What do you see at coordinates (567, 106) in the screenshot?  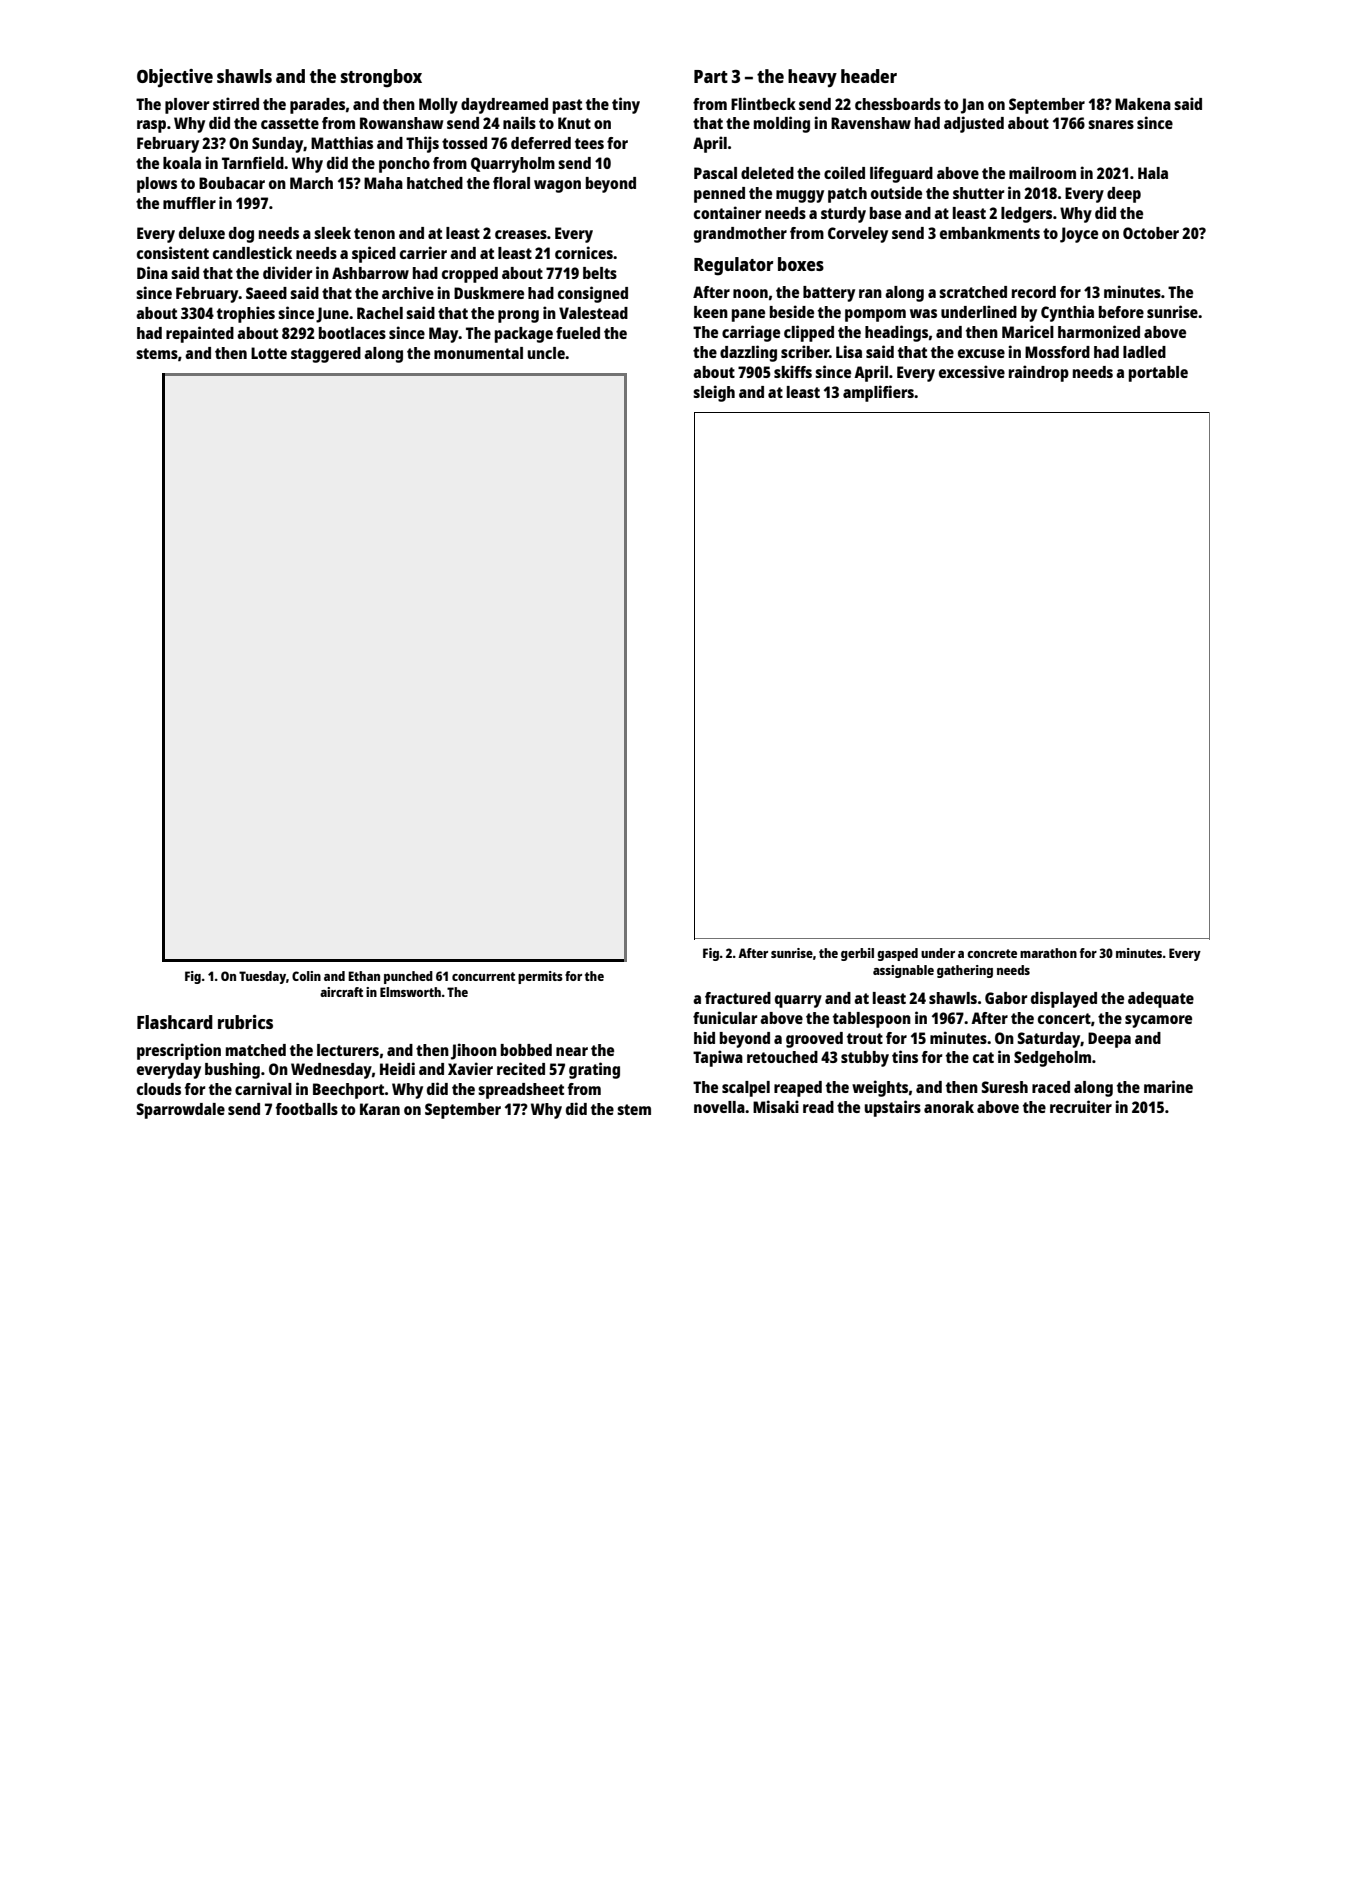 I see `past` at bounding box center [567, 106].
